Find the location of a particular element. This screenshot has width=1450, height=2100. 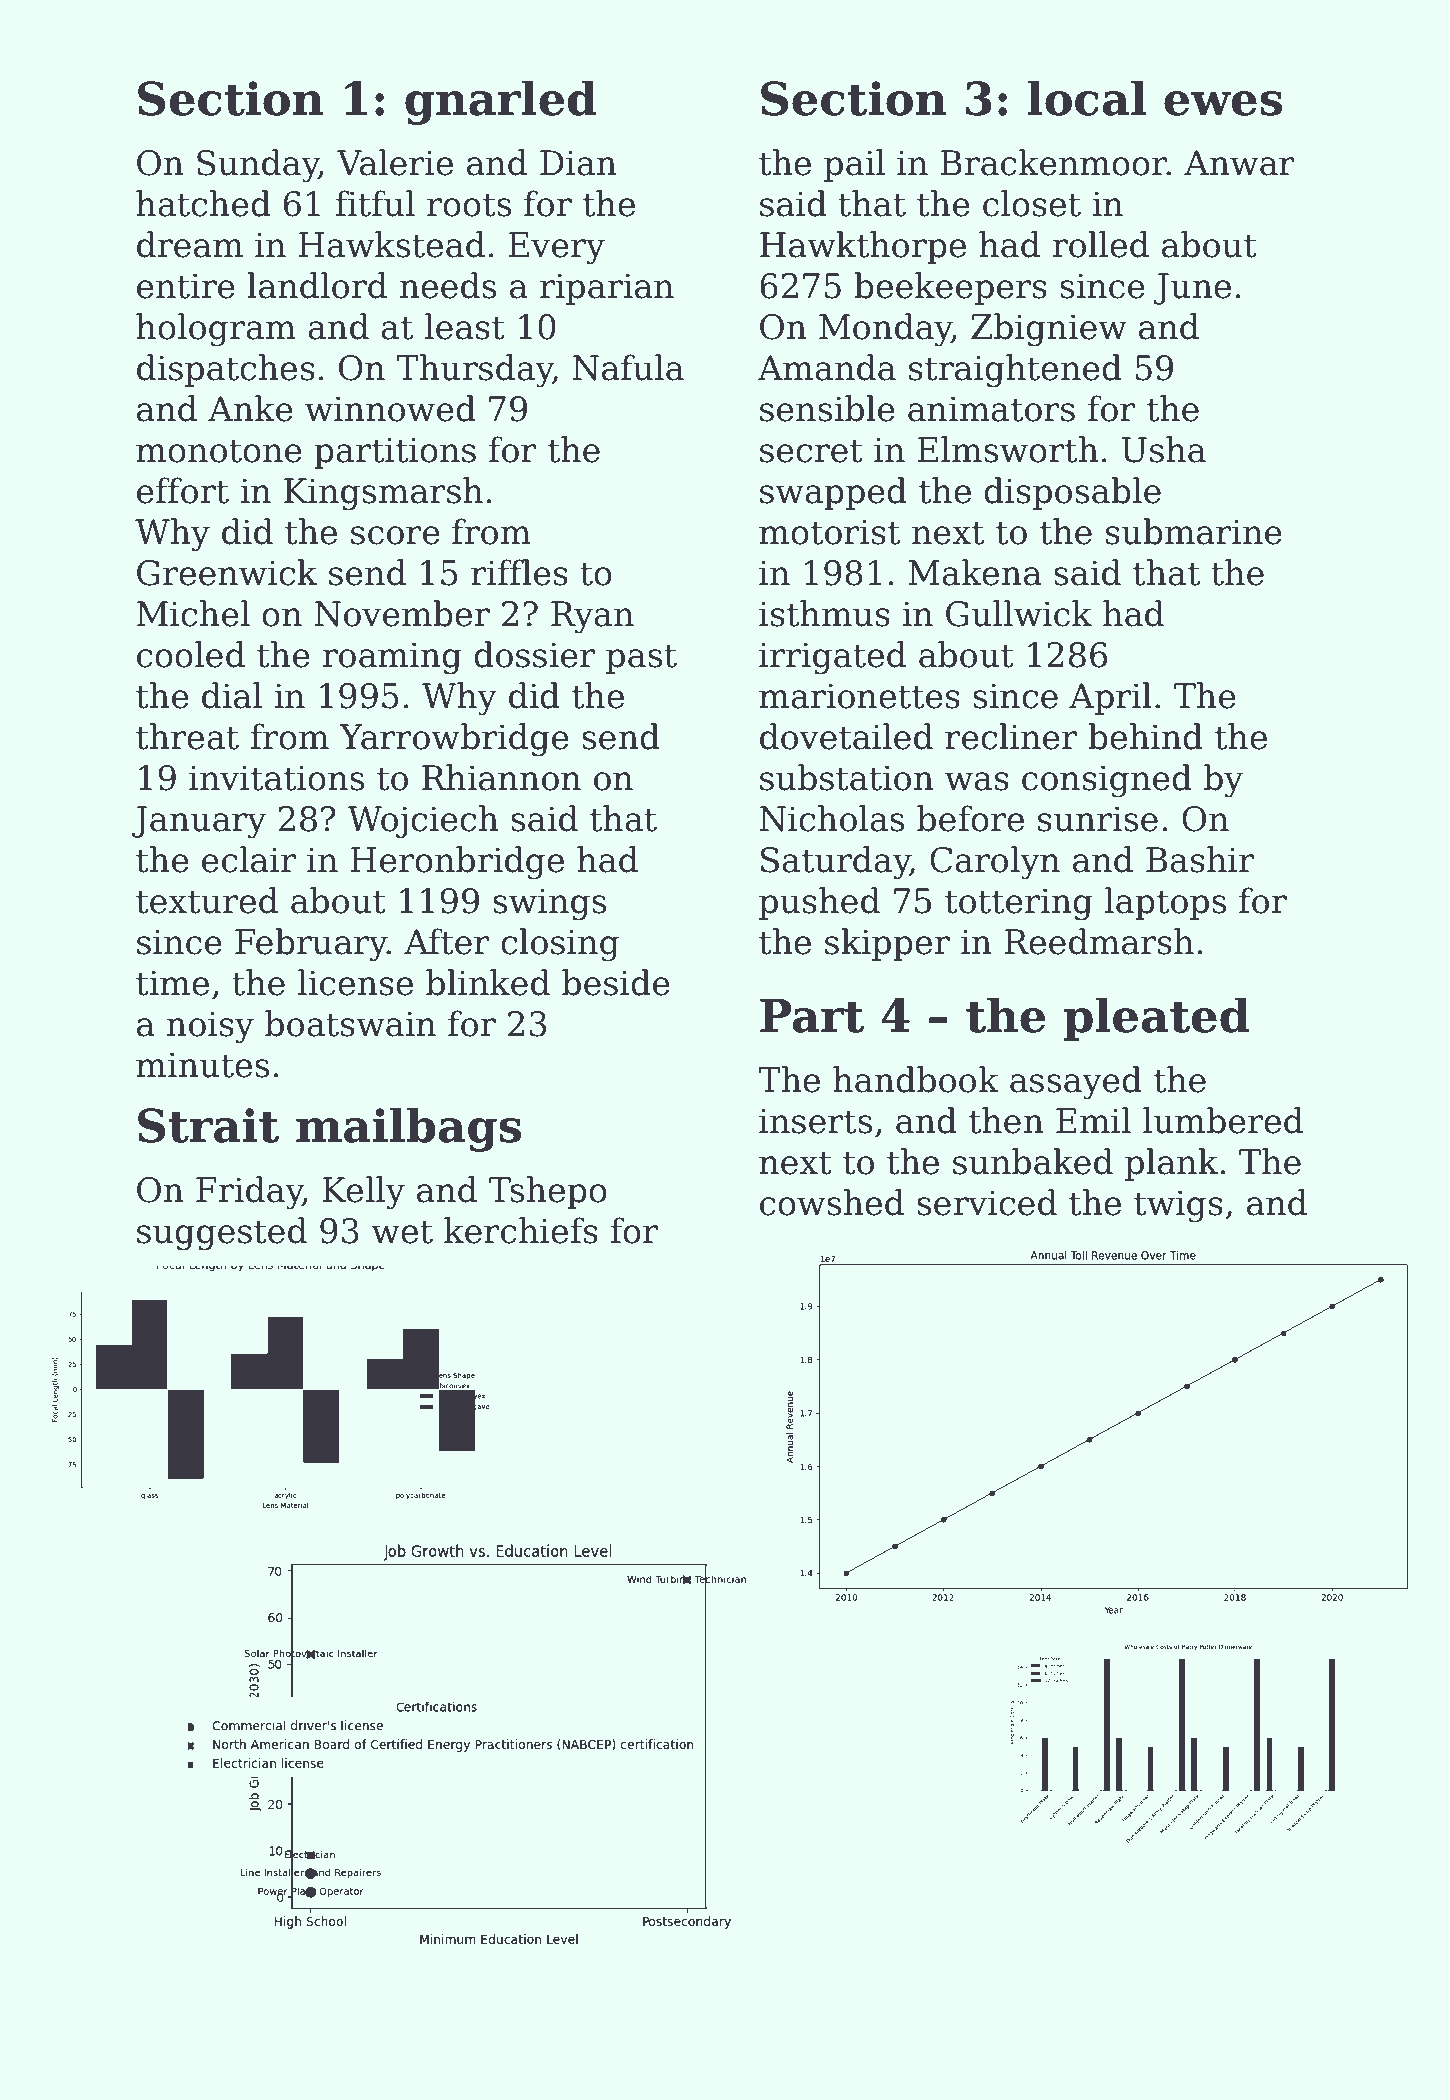

gnarled is located at coordinates (501, 102).
